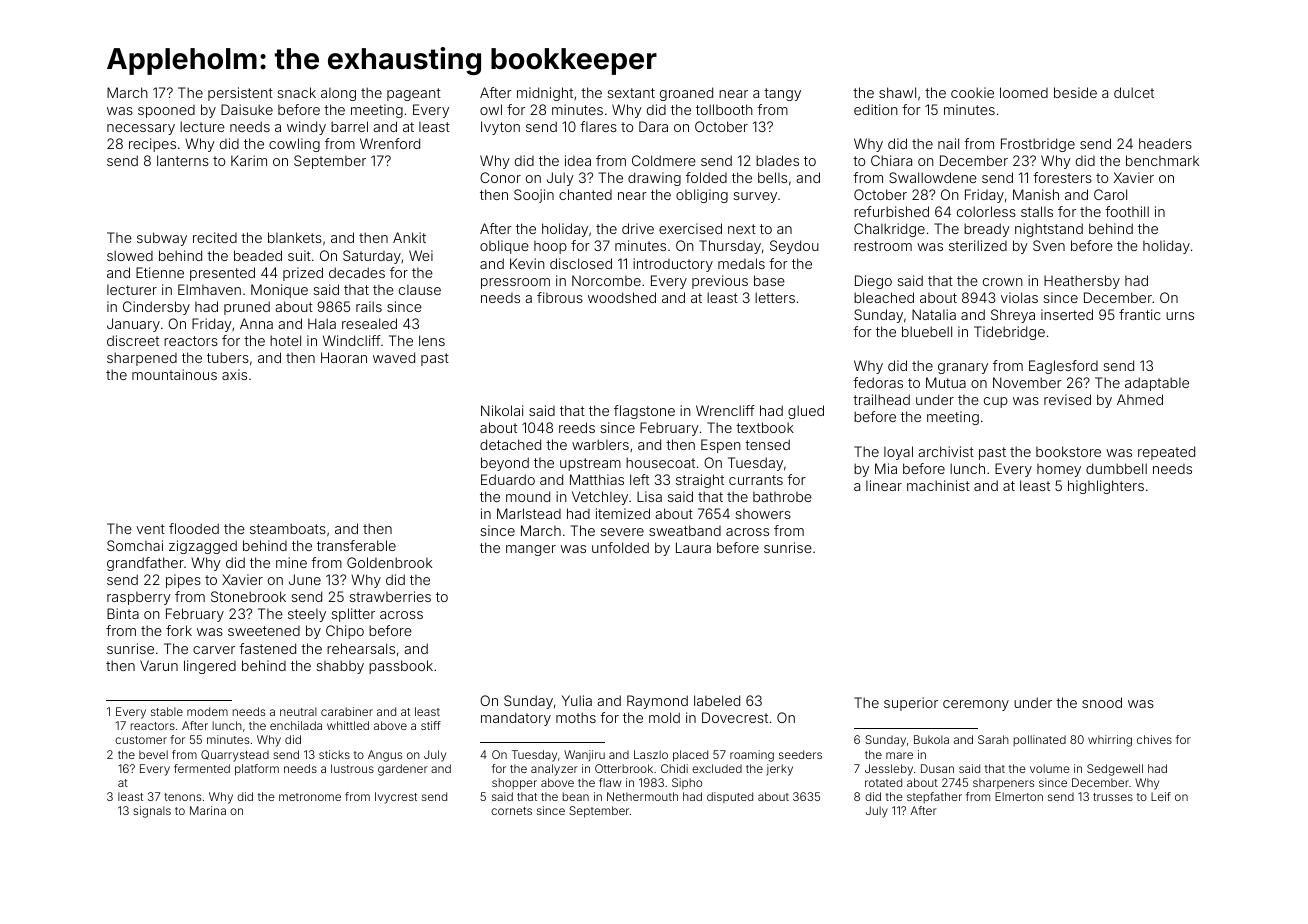 This page has width=1308, height=924. I want to click on blades, so click(777, 160).
